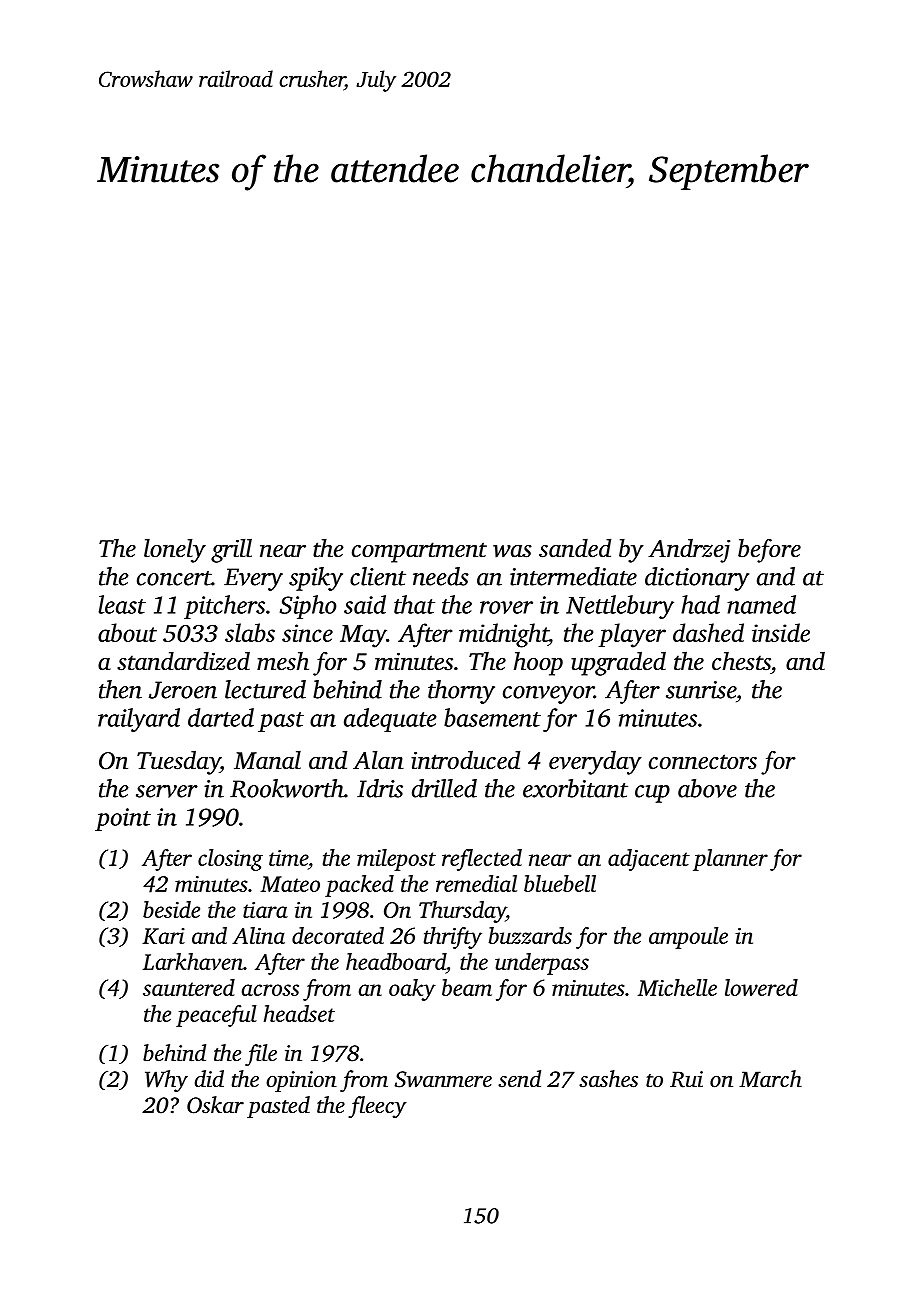 This image has width=924, height=1311. I want to click on named, so click(761, 604).
